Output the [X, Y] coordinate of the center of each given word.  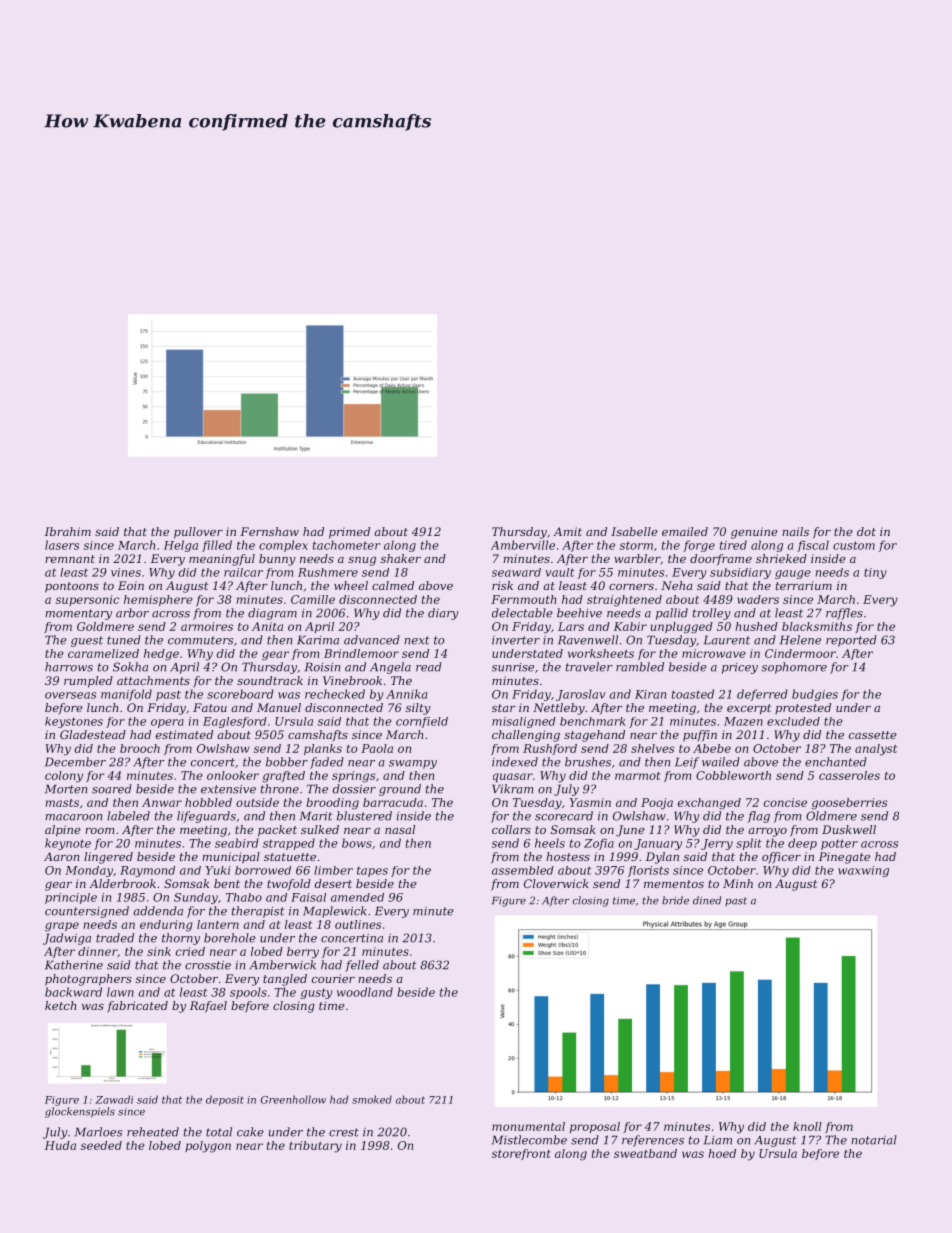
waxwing [863, 871]
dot [866, 531]
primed [349, 533]
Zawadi [114, 1099]
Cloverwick [556, 883]
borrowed [263, 870]
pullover [198, 533]
